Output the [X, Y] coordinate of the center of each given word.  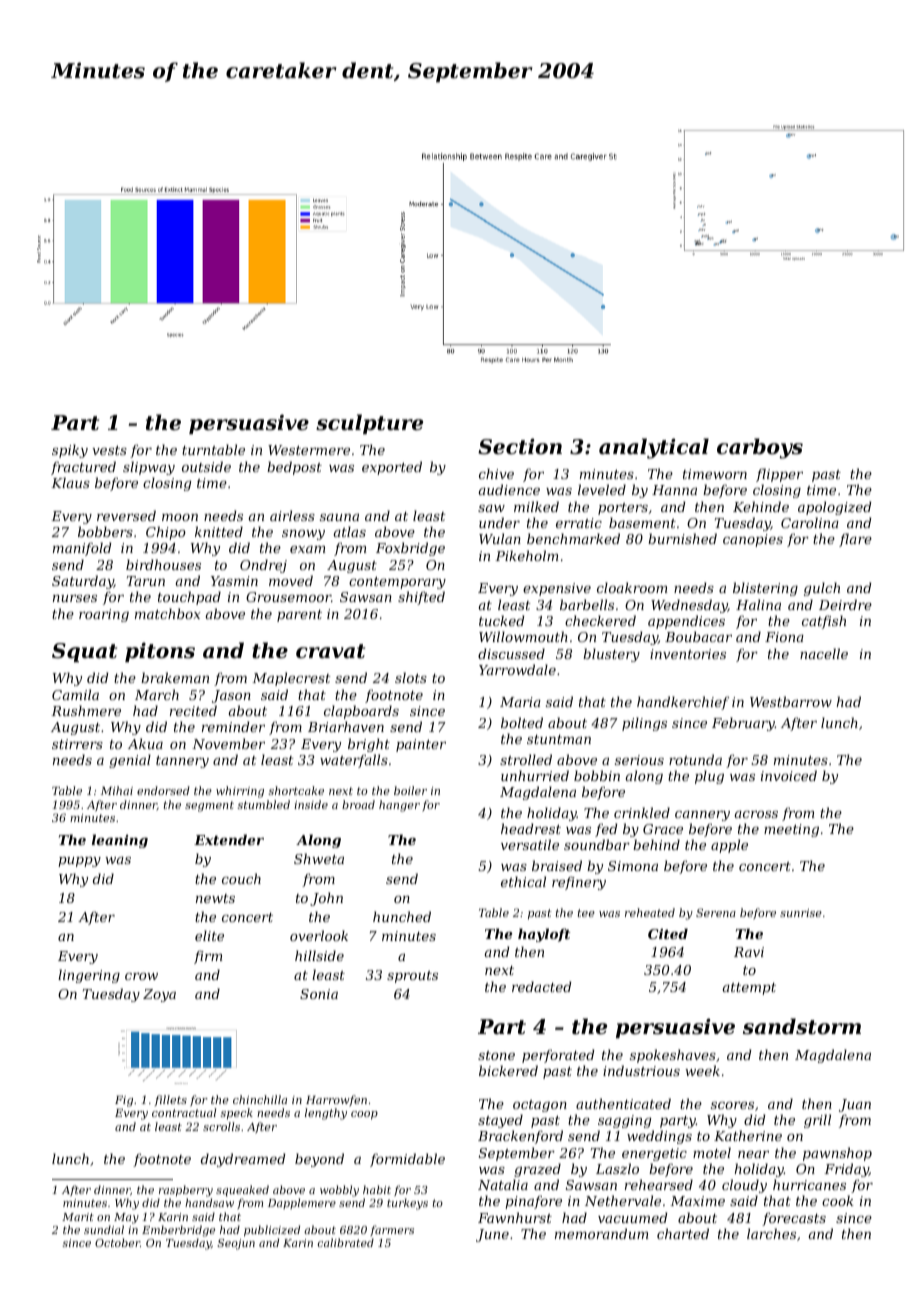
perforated [558, 1056]
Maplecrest [291, 679]
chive [496, 473]
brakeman [175, 677]
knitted [219, 531]
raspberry [186, 1191]
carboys [760, 448]
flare [855, 540]
